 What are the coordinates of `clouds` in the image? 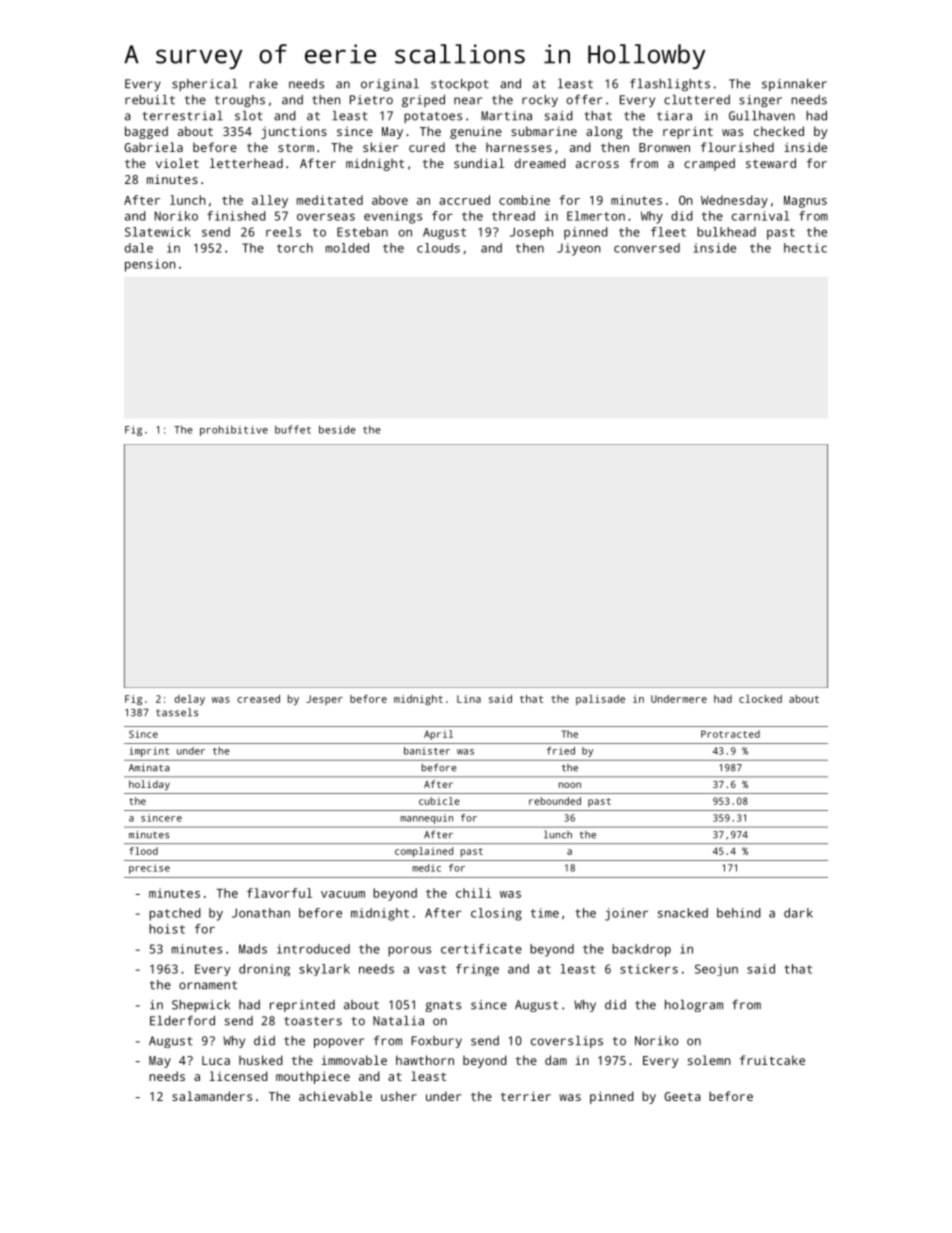 It's located at (438, 248).
